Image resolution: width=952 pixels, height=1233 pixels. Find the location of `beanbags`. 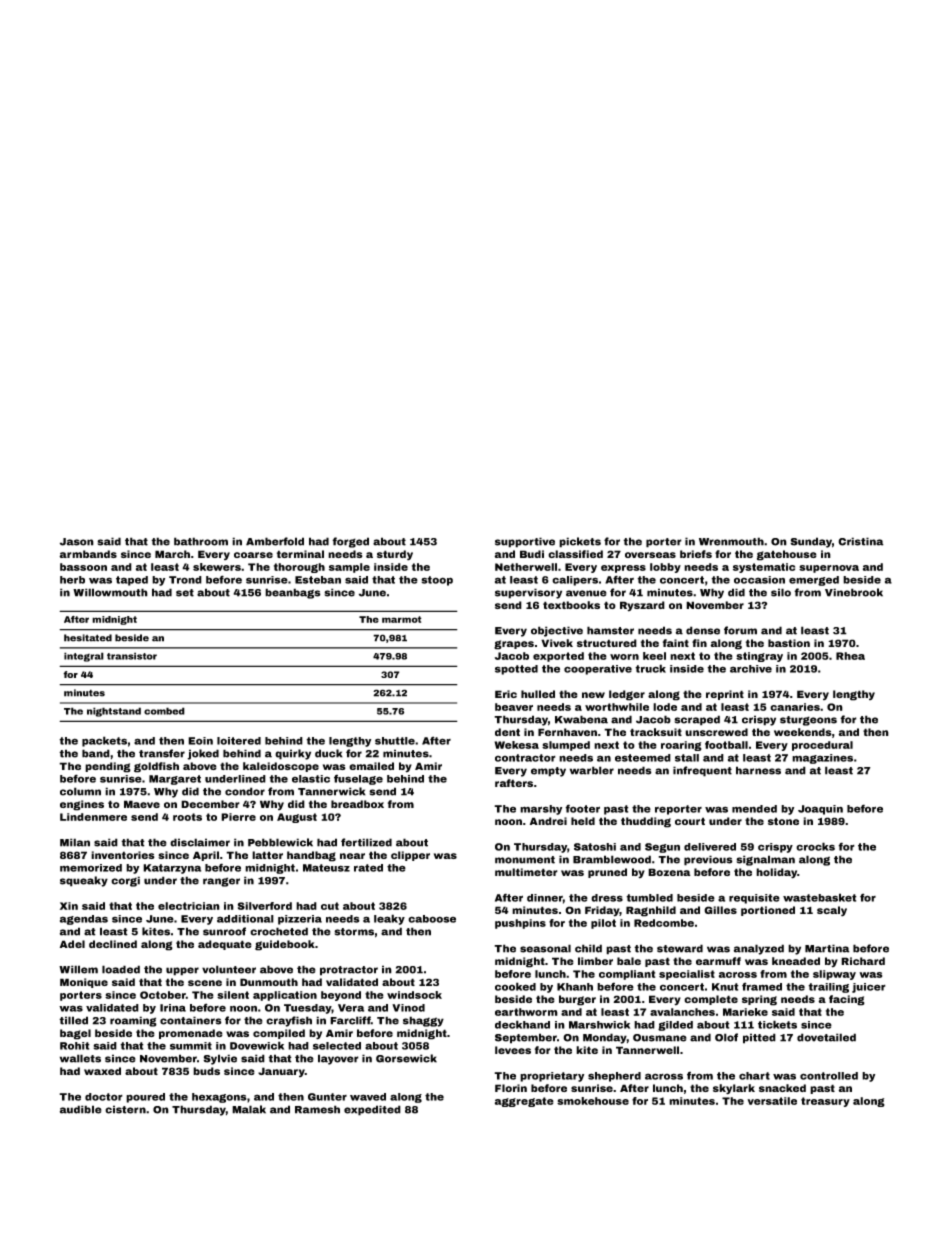

beanbags is located at coordinates (293, 593).
